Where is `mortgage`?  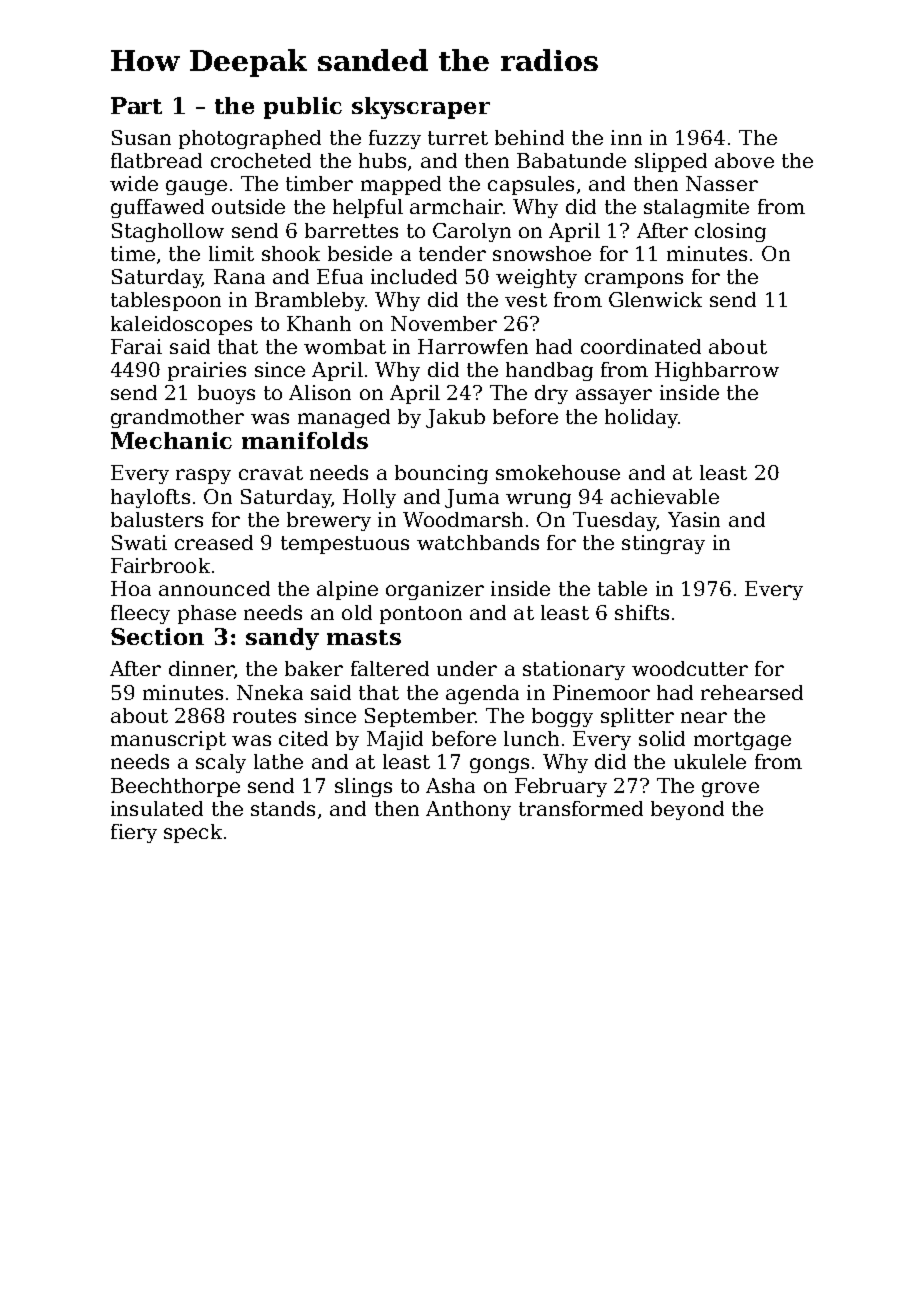
mortgage is located at coordinates (742, 741).
